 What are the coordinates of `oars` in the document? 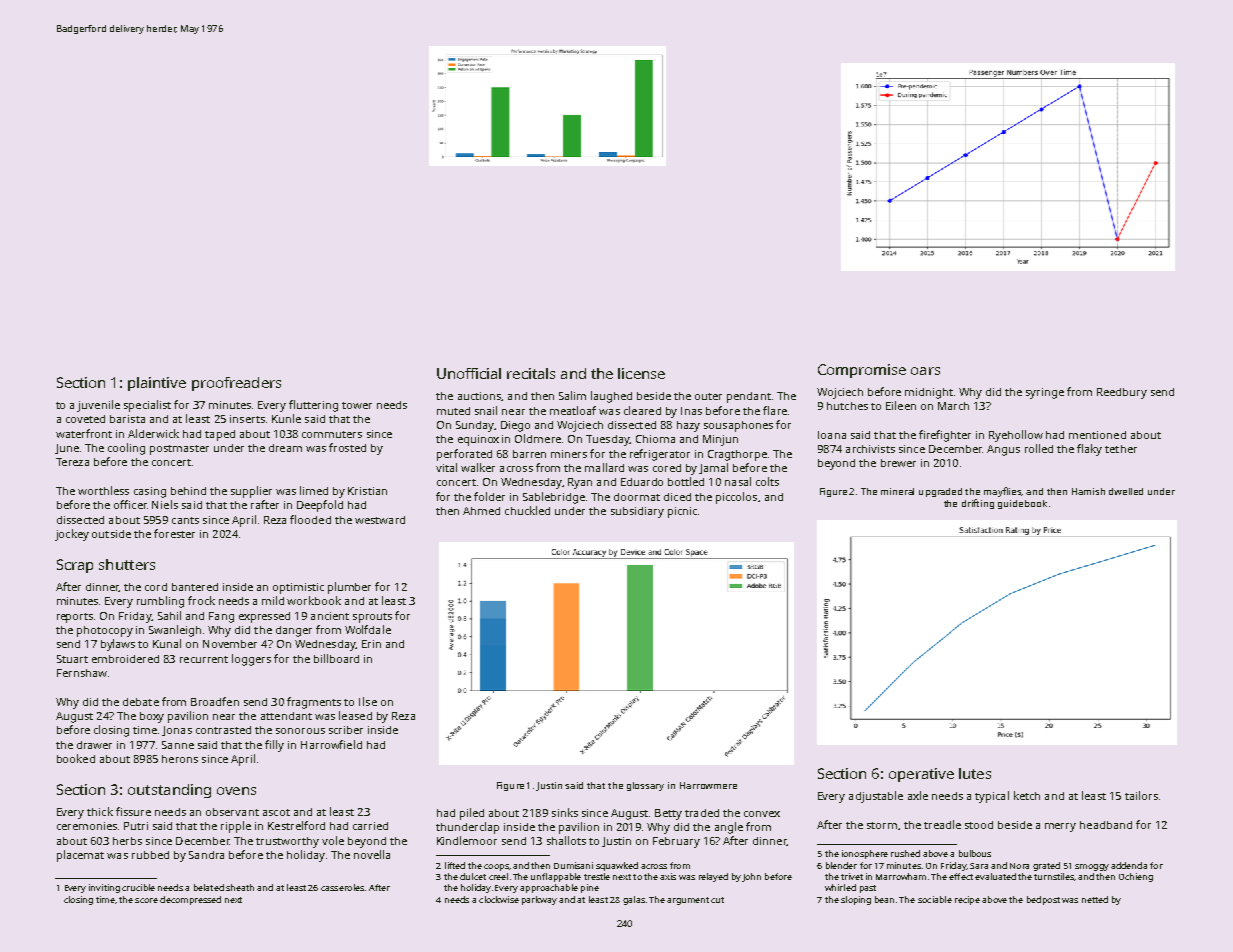 It's located at (925, 371).
